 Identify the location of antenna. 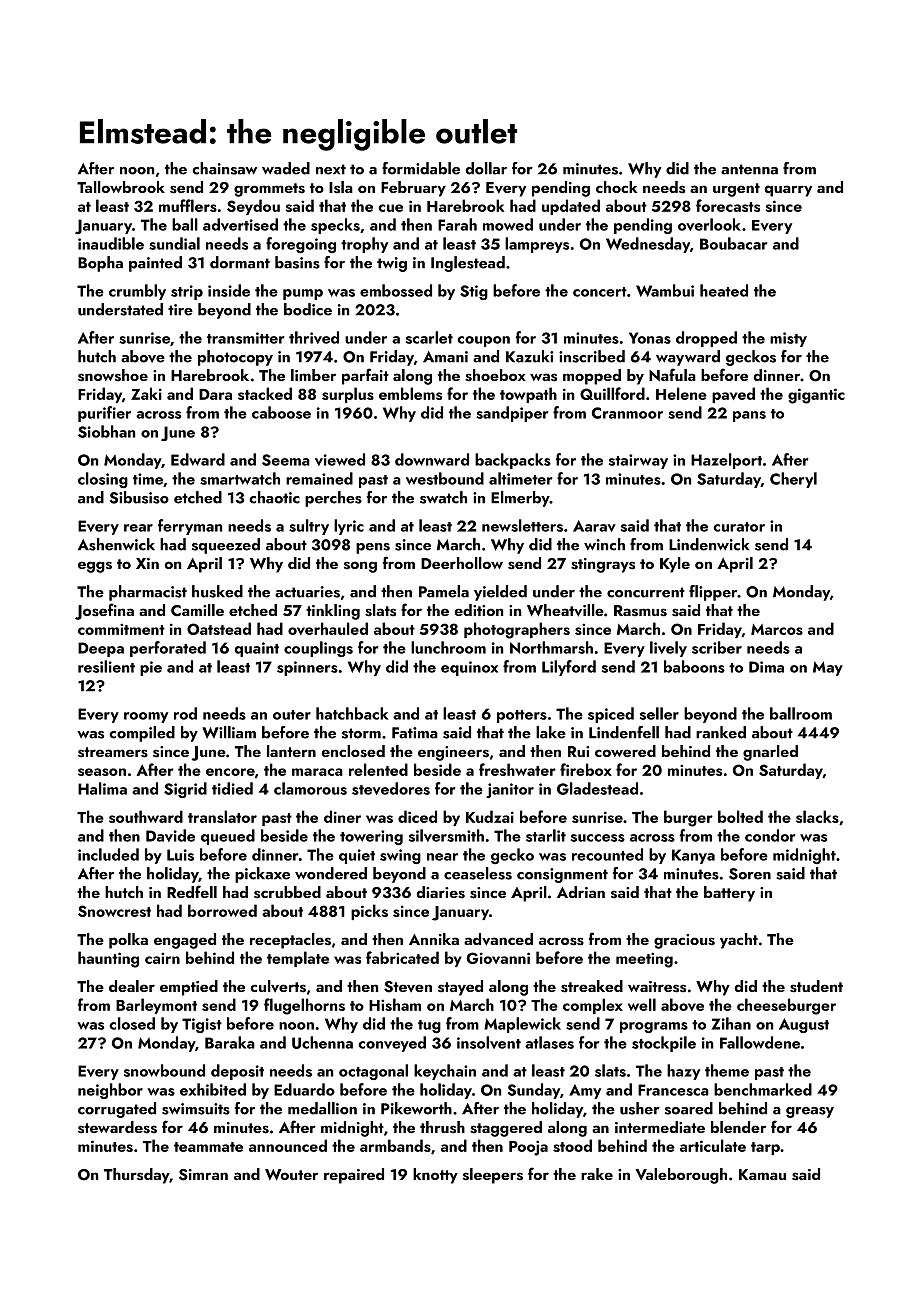
(749, 169).
